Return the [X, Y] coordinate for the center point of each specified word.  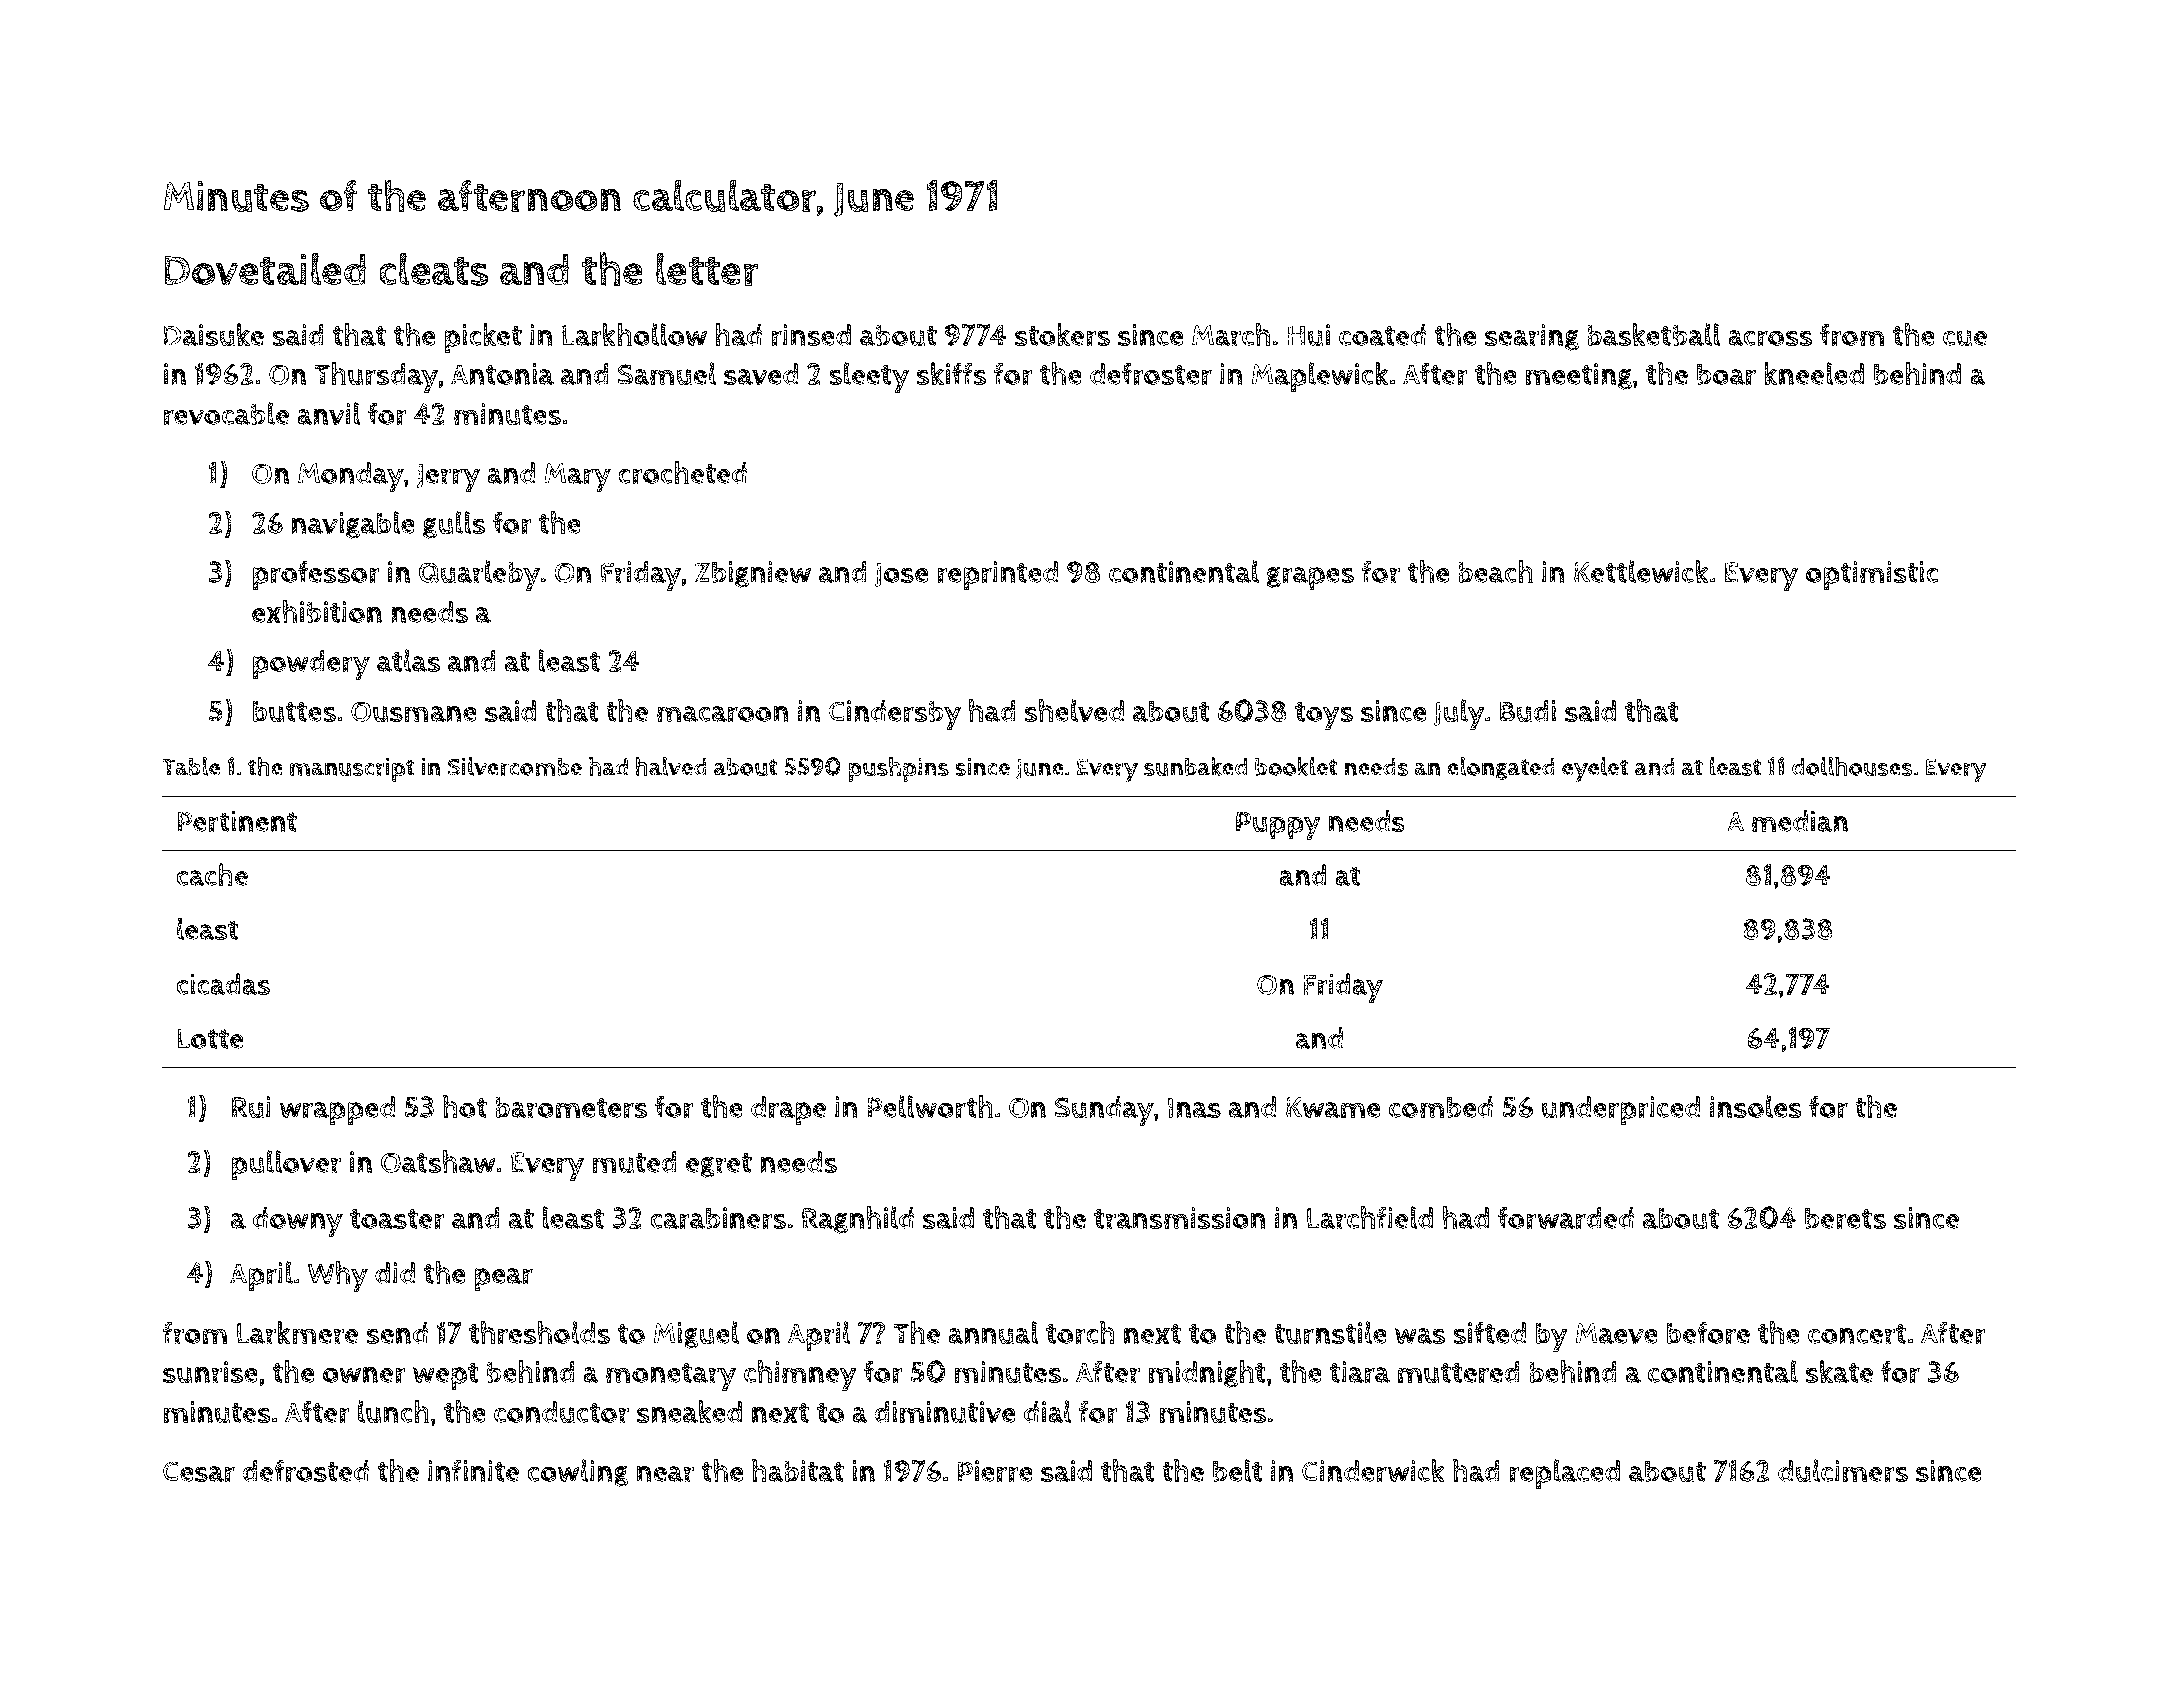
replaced [1564, 1474]
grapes [1310, 578]
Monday [351, 477]
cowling [578, 1473]
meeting [1579, 376]
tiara [1360, 1372]
